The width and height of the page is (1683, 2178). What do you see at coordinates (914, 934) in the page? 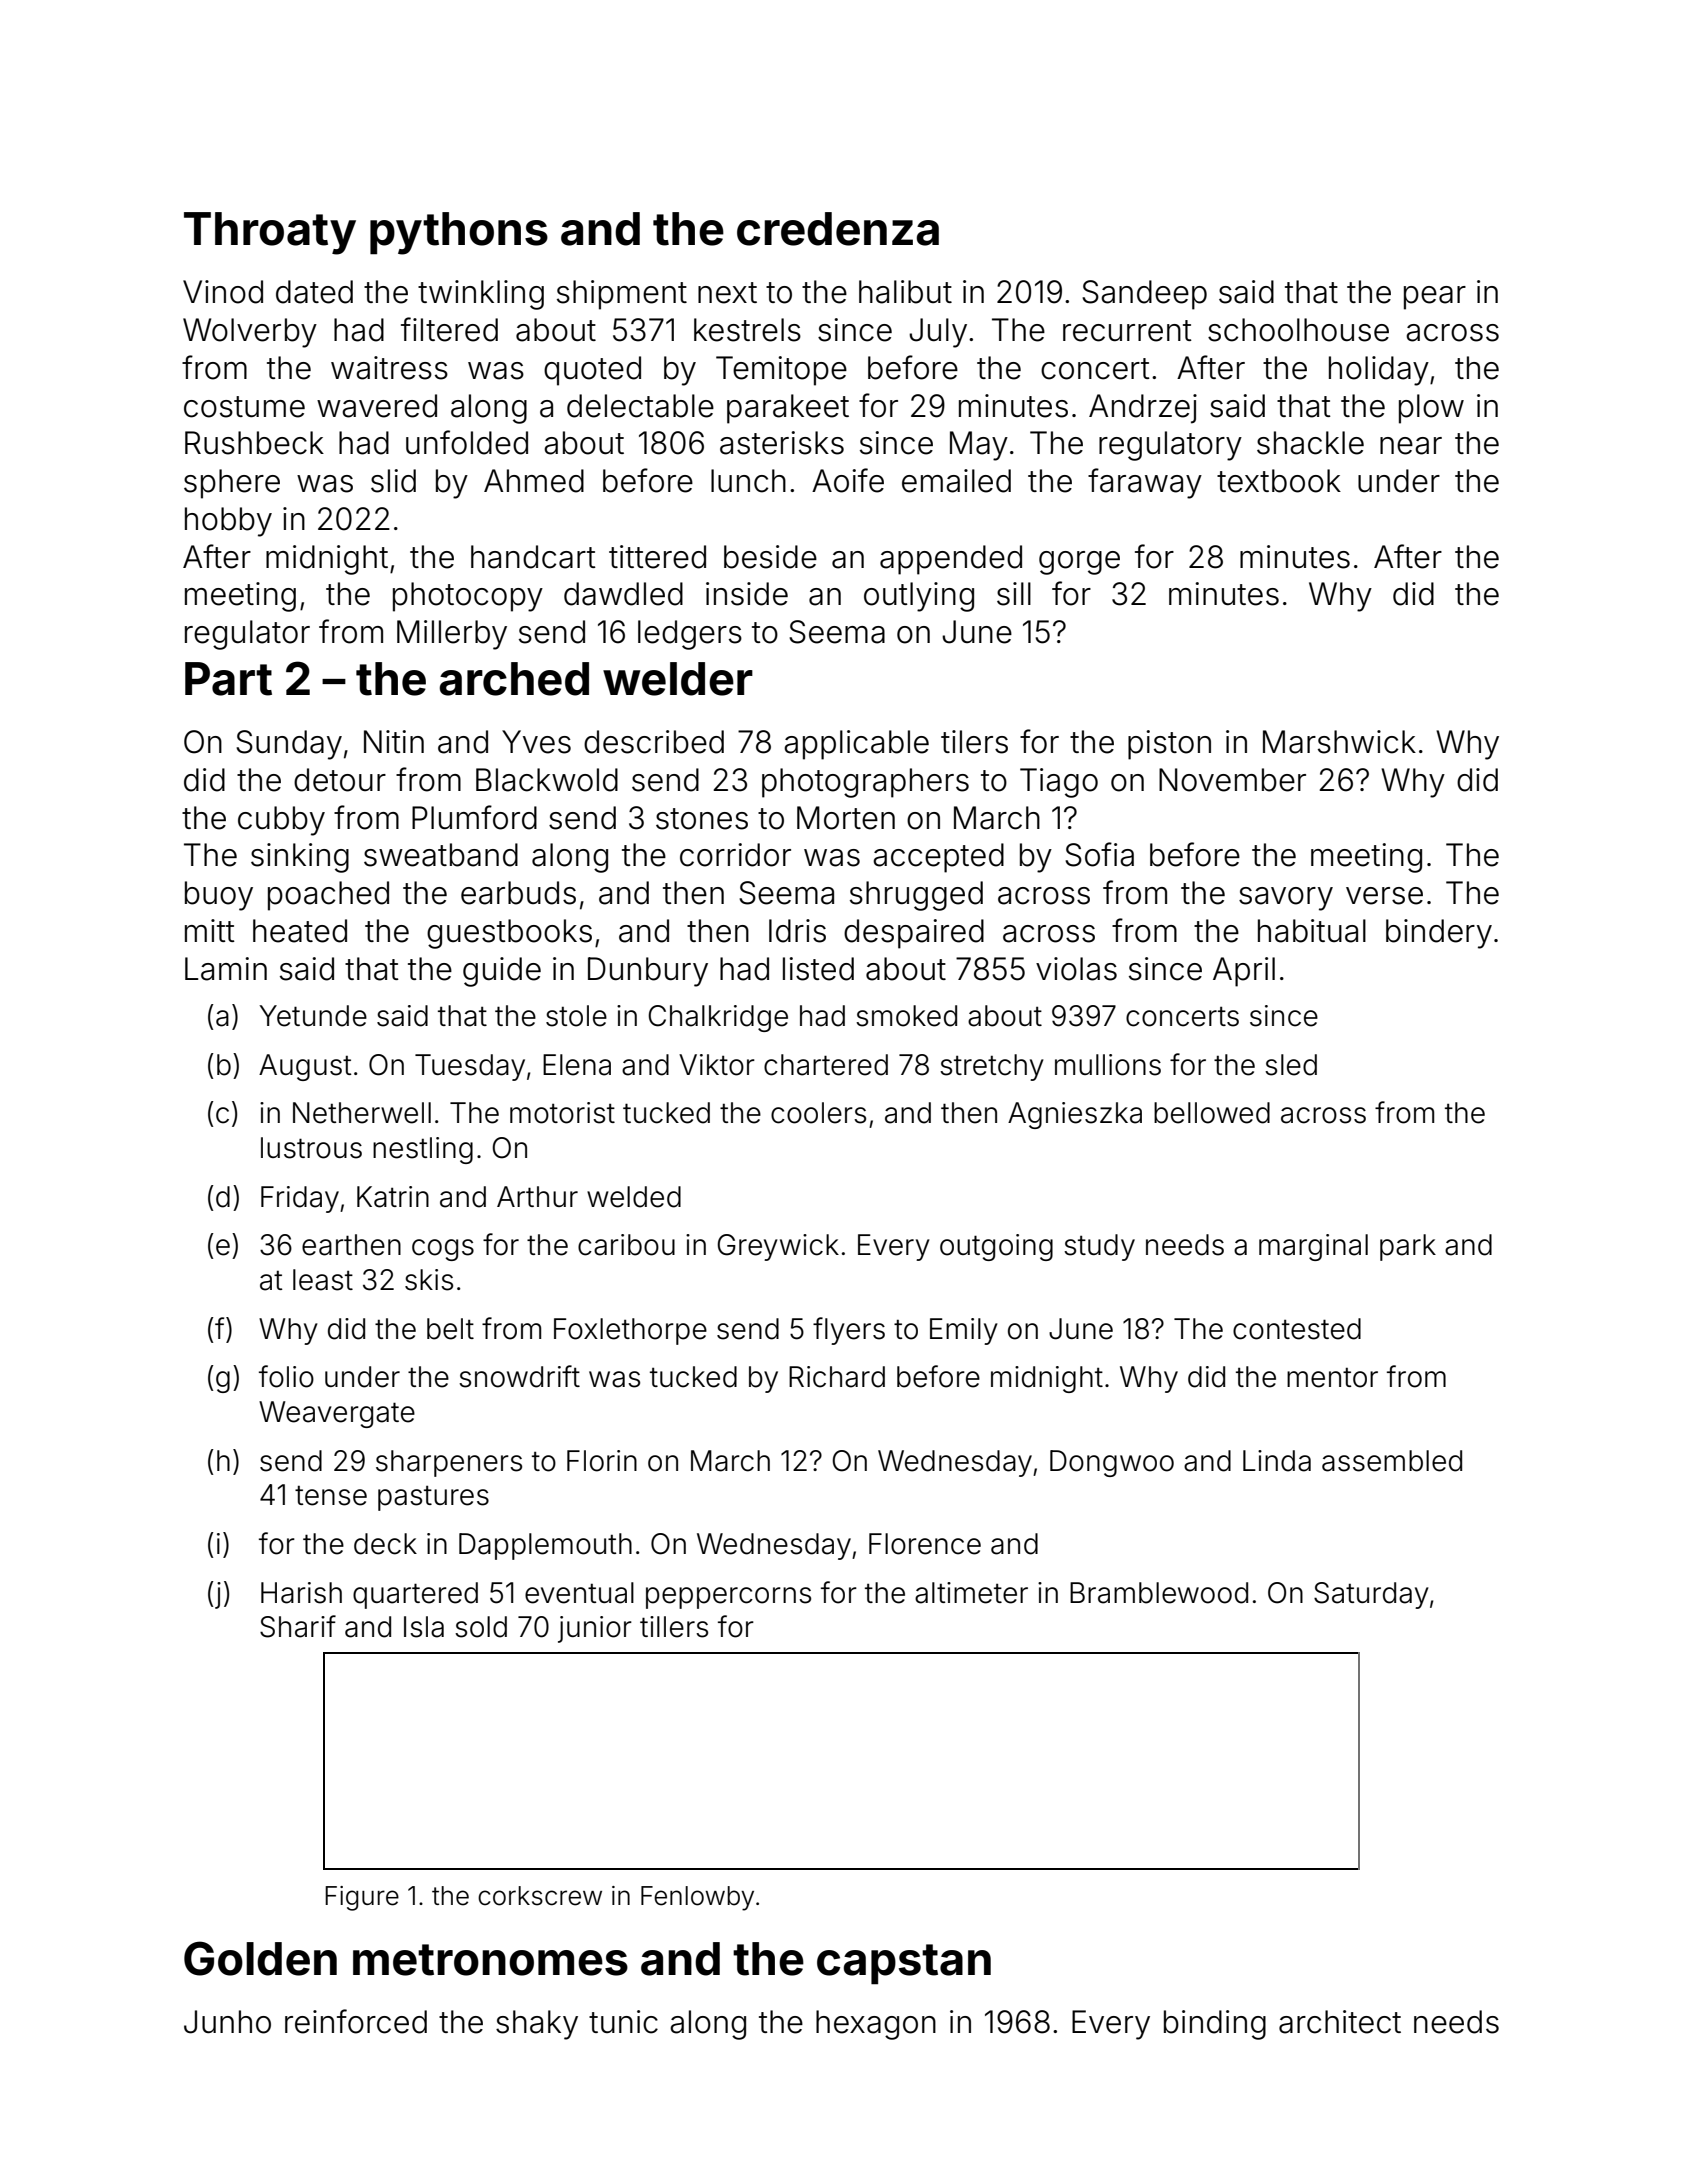
I see `despaired` at bounding box center [914, 934].
